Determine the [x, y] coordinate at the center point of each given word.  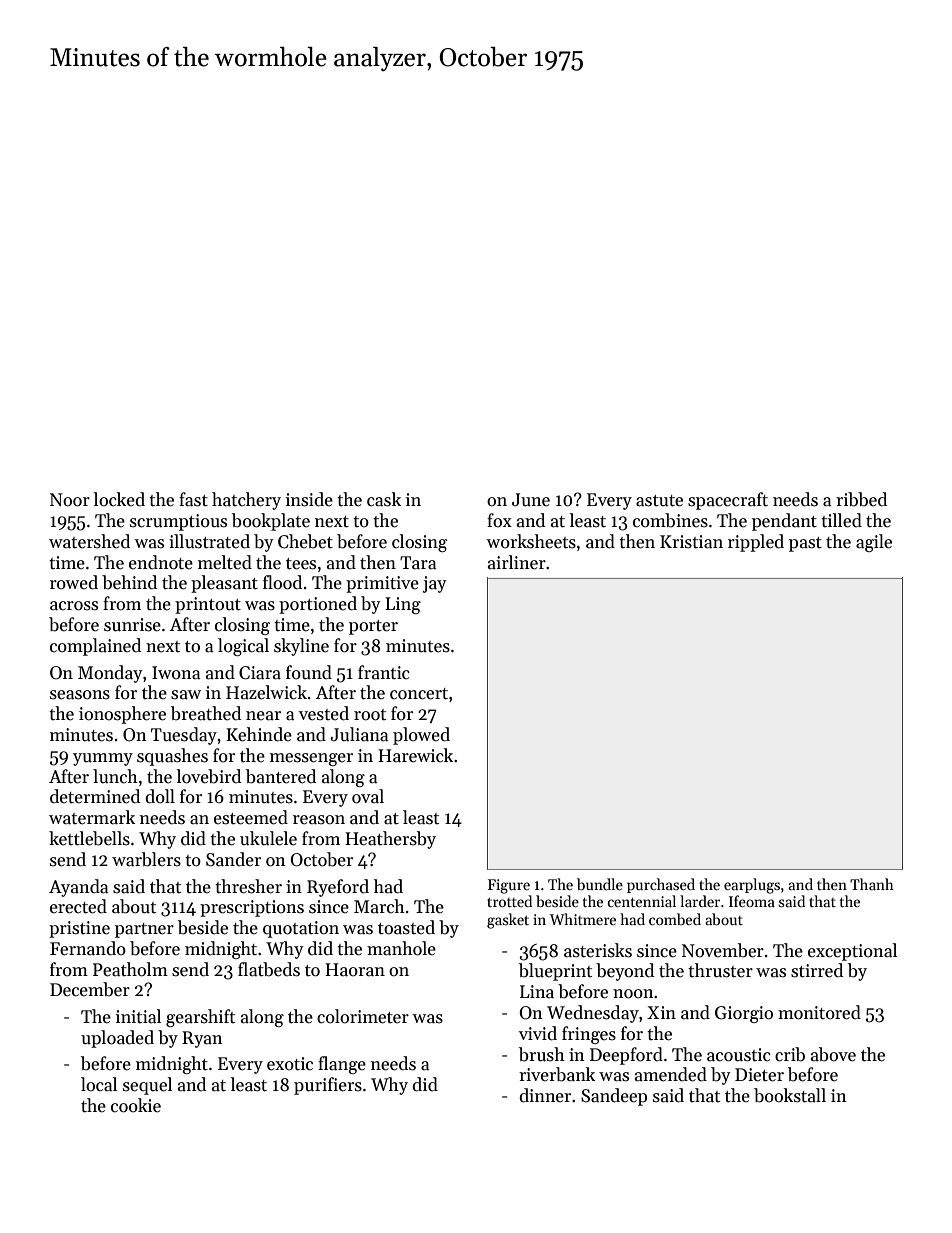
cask [384, 499]
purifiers [328, 1086]
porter [373, 627]
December [90, 989]
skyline [301, 647]
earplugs [752, 886]
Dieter [759, 1075]
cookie [136, 1105]
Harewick [415, 755]
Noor [70, 500]
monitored [819, 1012]
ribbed [861, 499]
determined [95, 796]
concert [419, 694]
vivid [538, 1033]
